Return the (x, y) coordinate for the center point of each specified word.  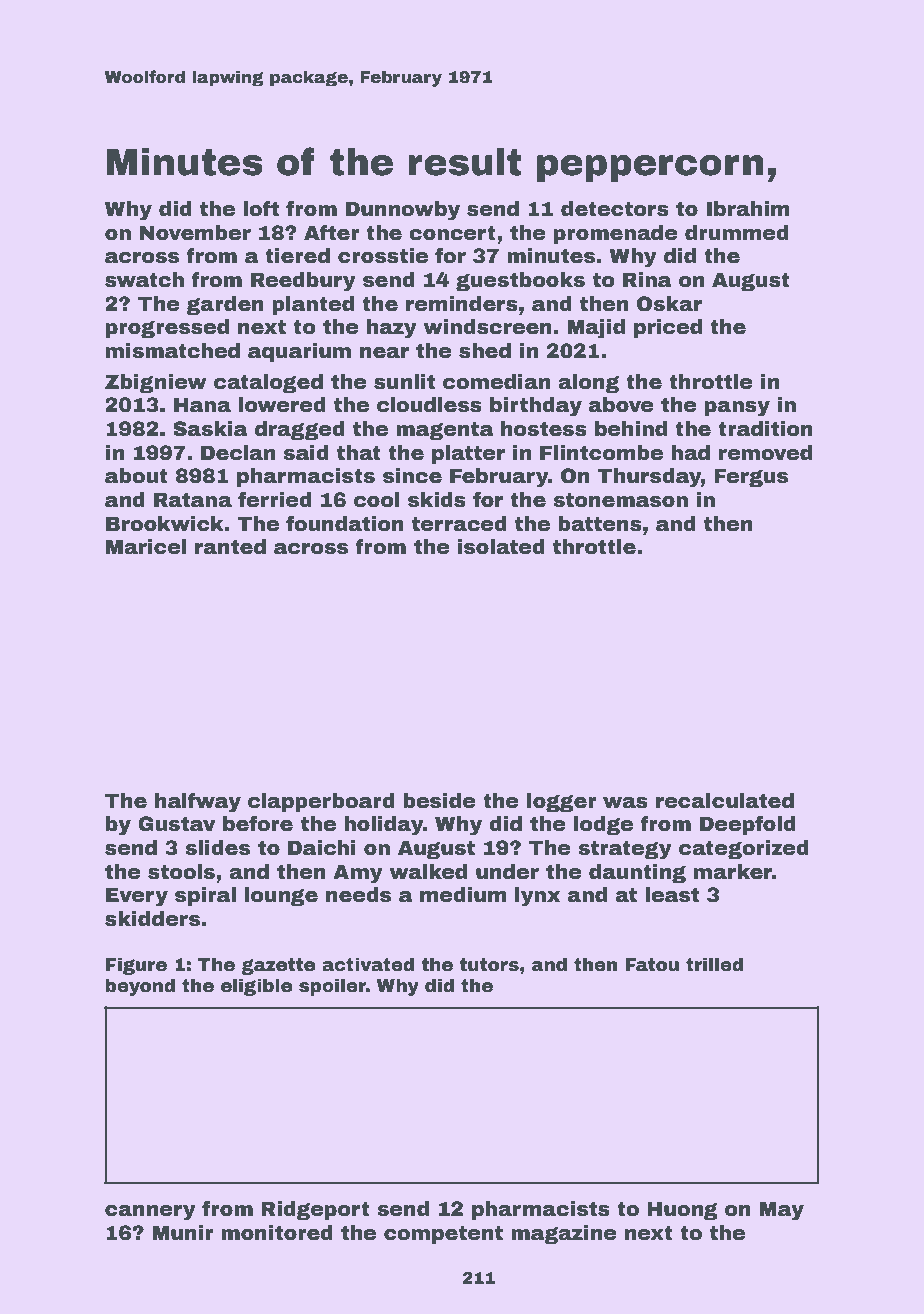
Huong (682, 1210)
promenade (616, 234)
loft (261, 208)
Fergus (751, 477)
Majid (596, 329)
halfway (198, 802)
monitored (277, 1233)
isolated (501, 547)
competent (443, 1234)
